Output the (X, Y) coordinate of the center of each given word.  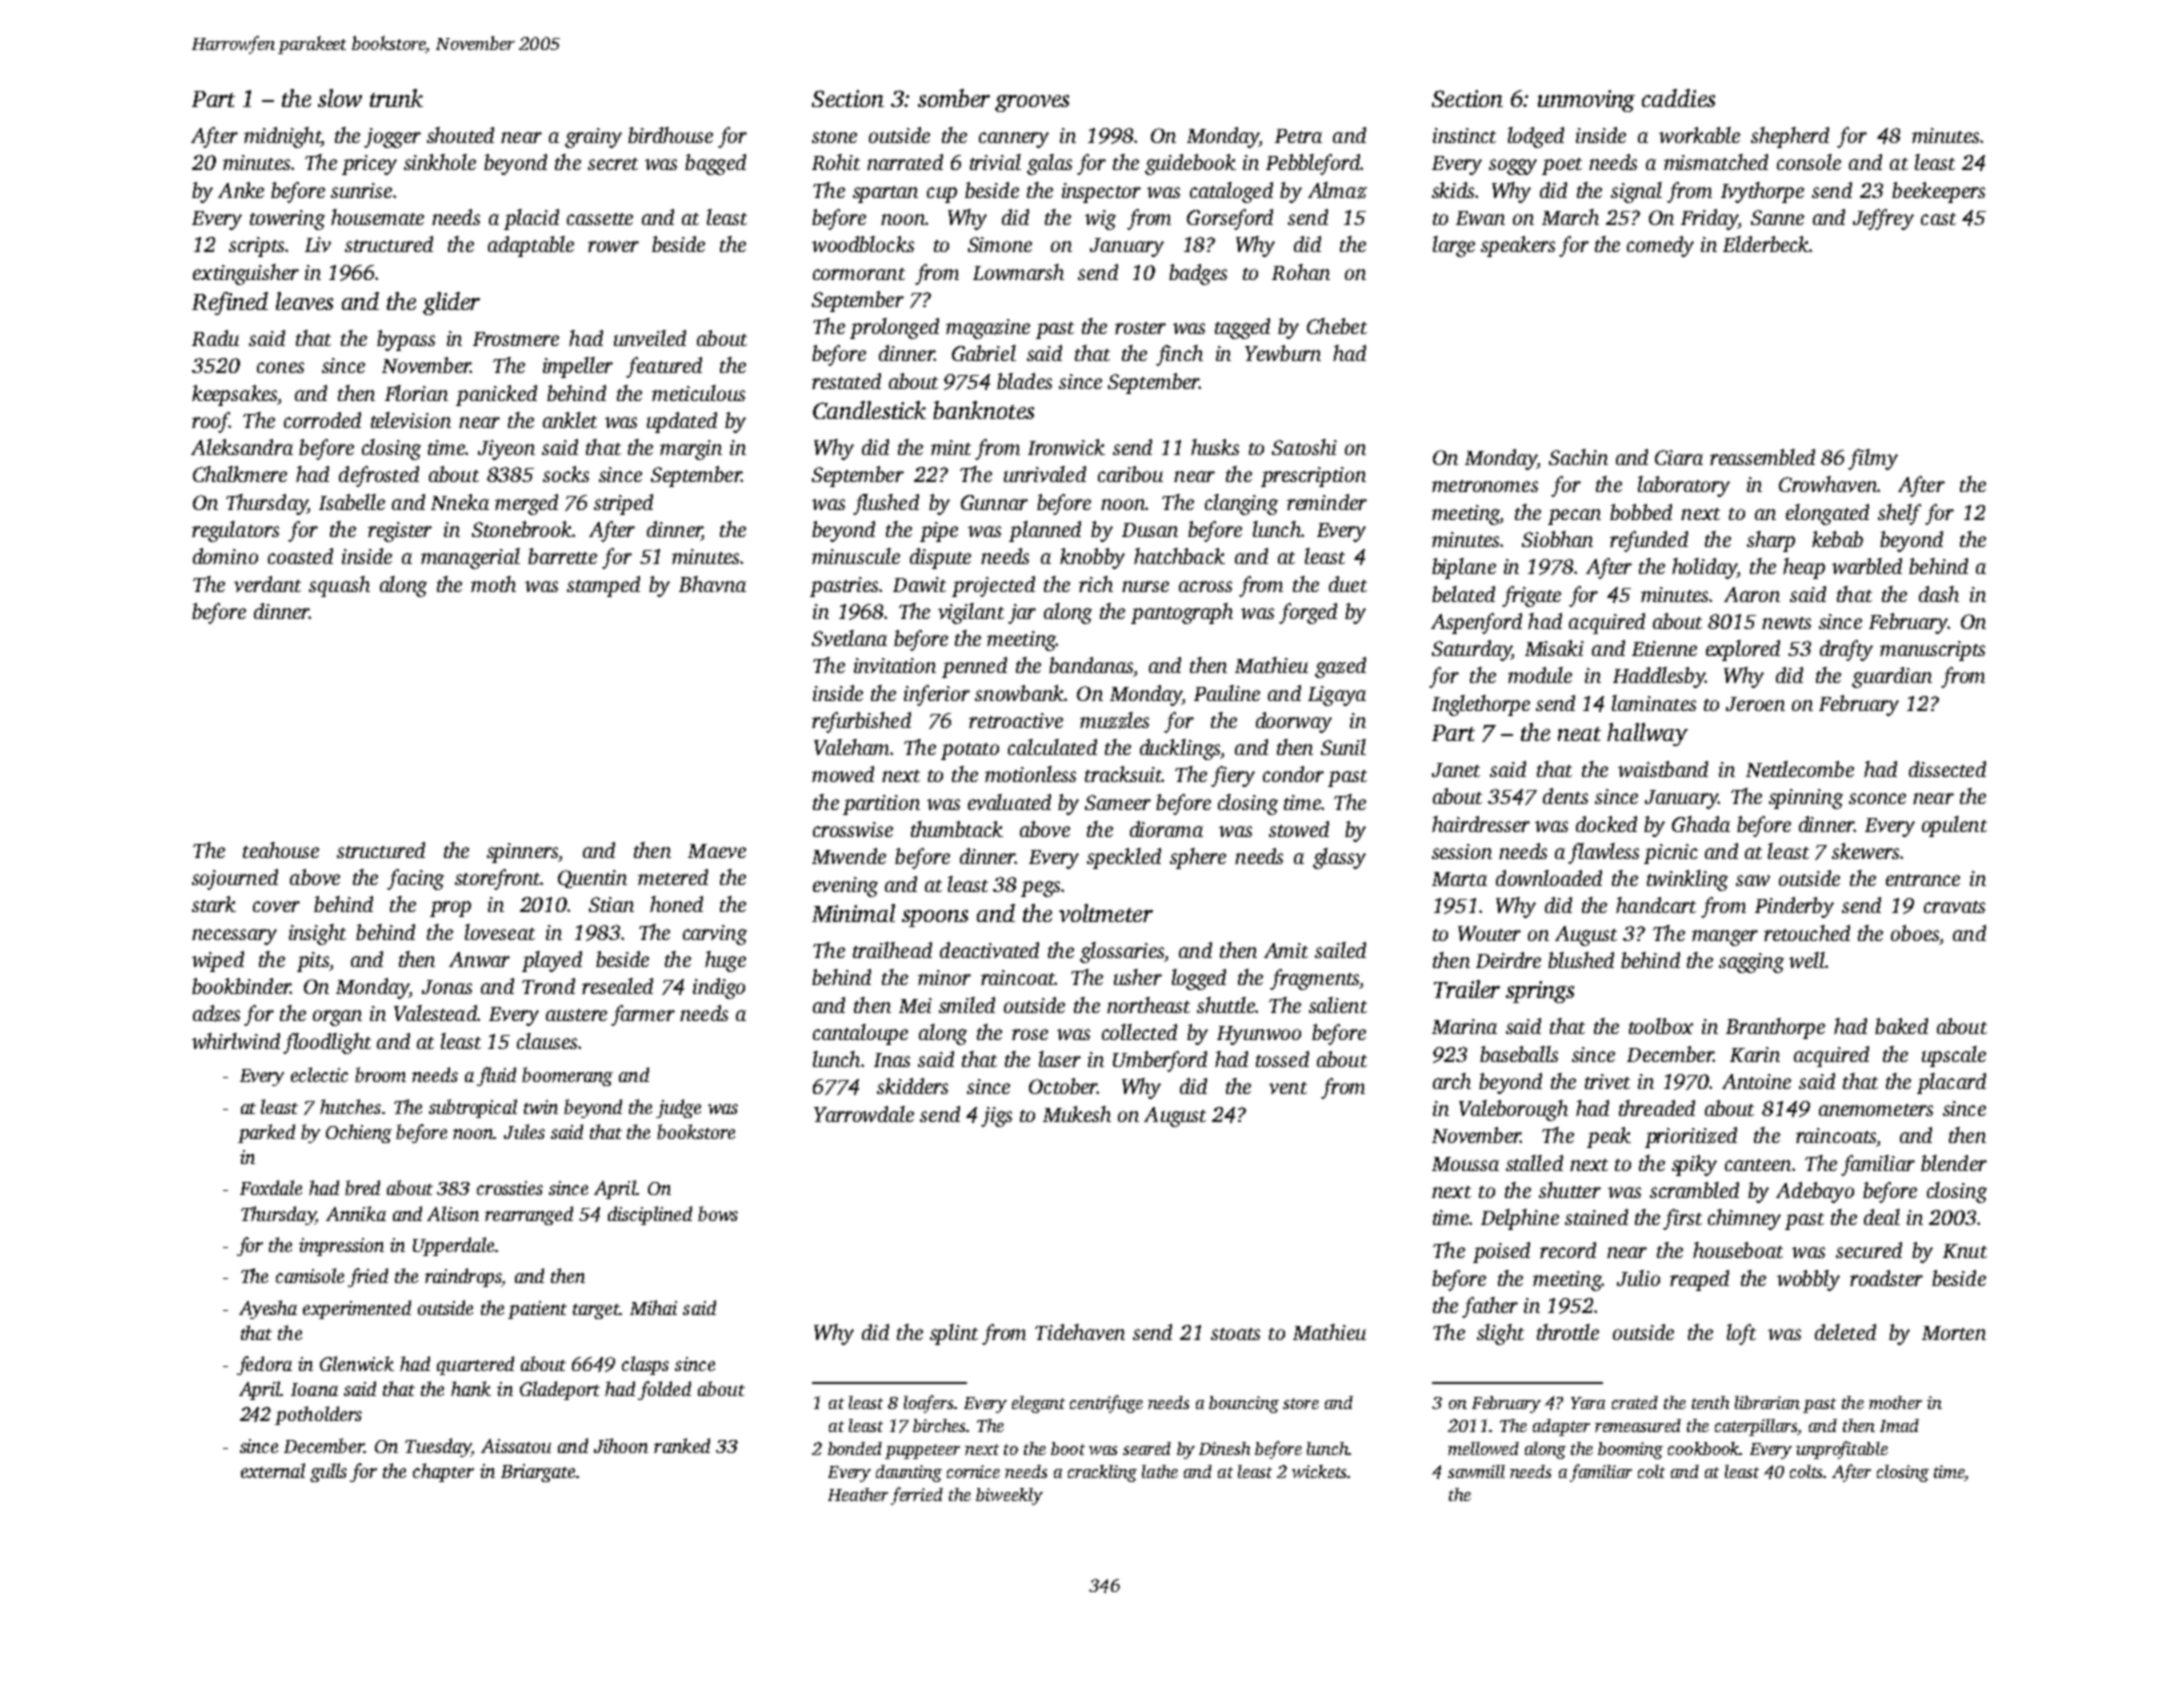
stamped (603, 586)
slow (340, 98)
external (273, 1470)
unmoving (1586, 101)
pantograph (1182, 613)
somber (954, 98)
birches (939, 1425)
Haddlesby (1659, 677)
